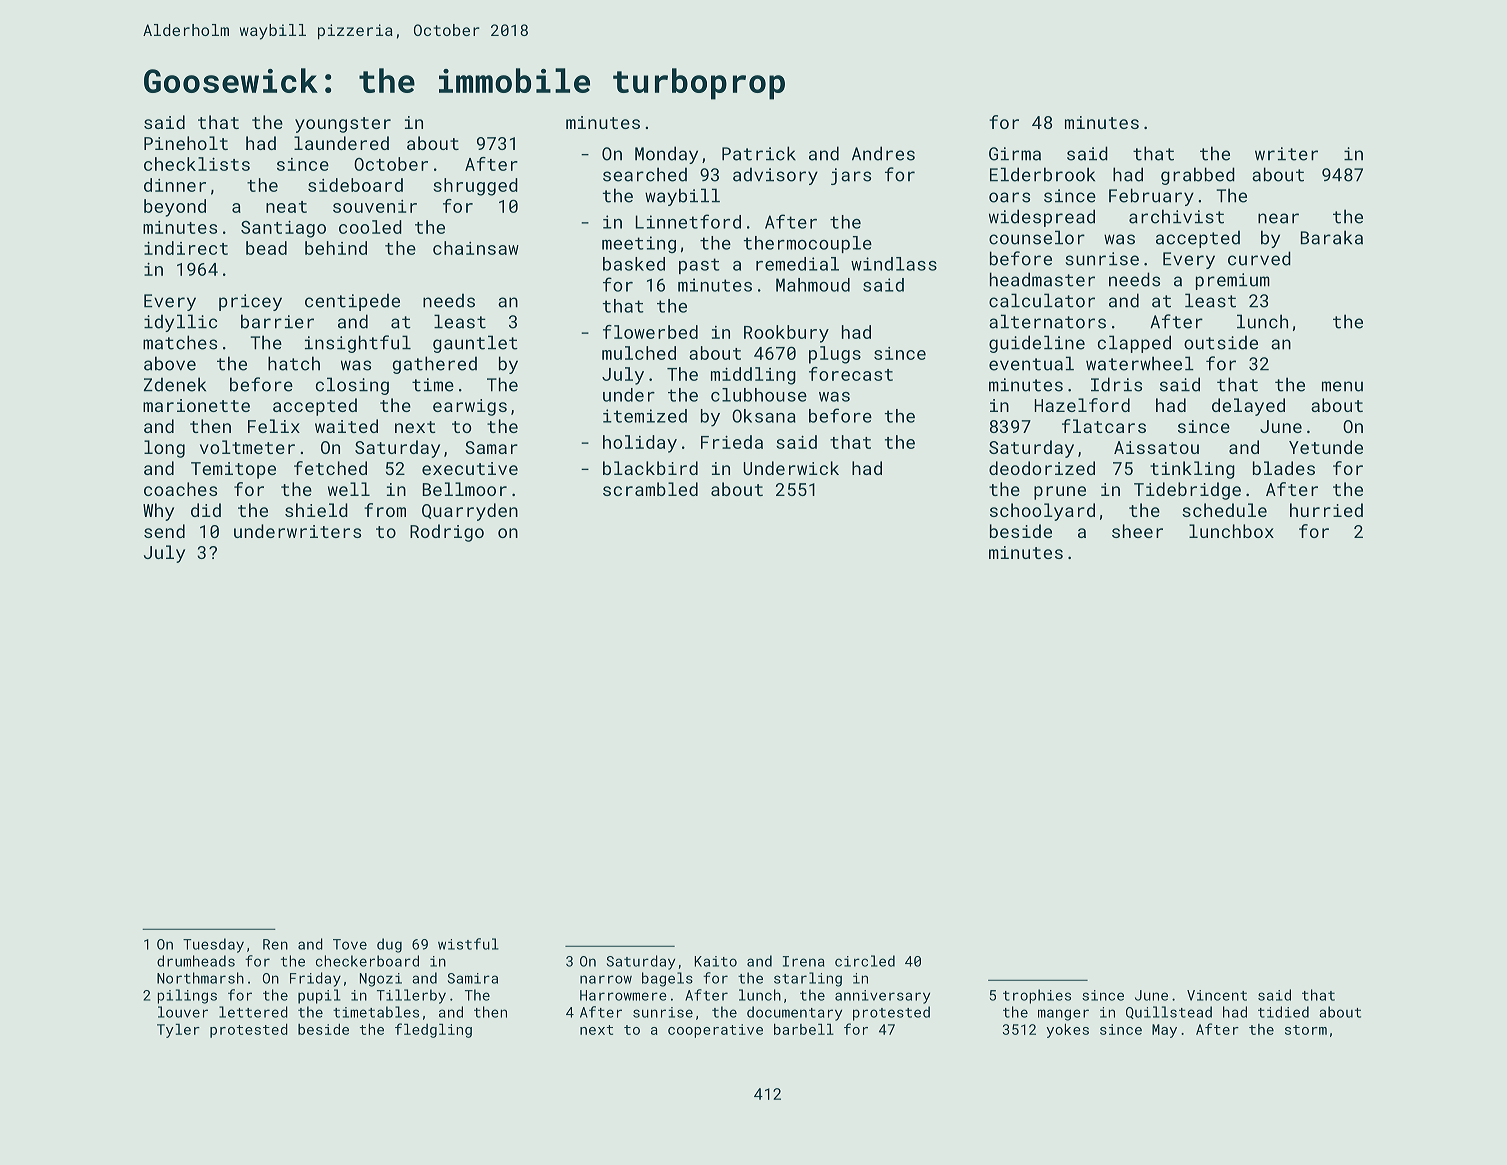 The height and width of the screenshot is (1165, 1507). What do you see at coordinates (1015, 154) in the screenshot?
I see `Girma` at bounding box center [1015, 154].
